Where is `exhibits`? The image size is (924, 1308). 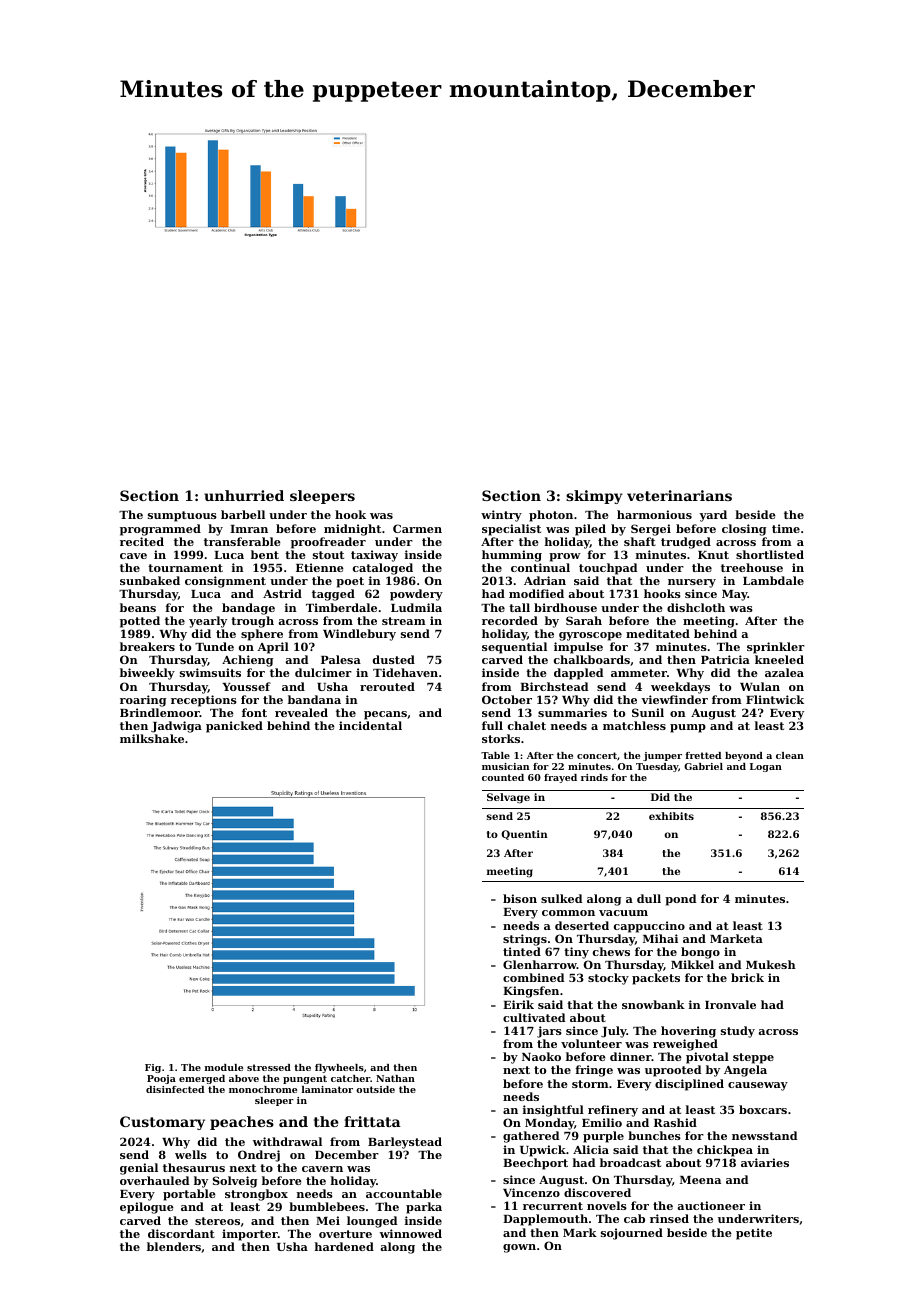 exhibits is located at coordinates (671, 816).
